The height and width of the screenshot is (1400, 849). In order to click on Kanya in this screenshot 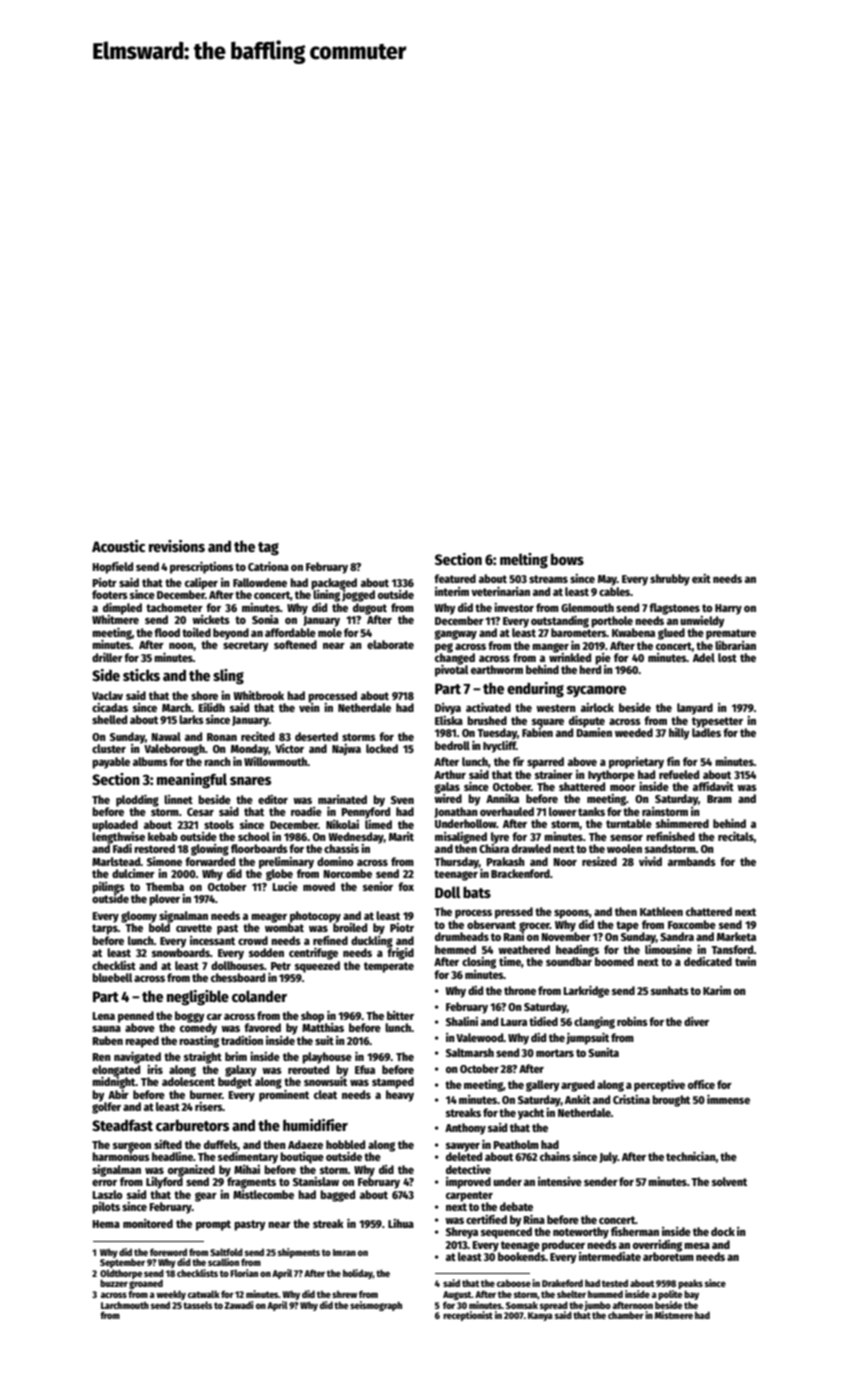, I will do `click(540, 1316)`.
